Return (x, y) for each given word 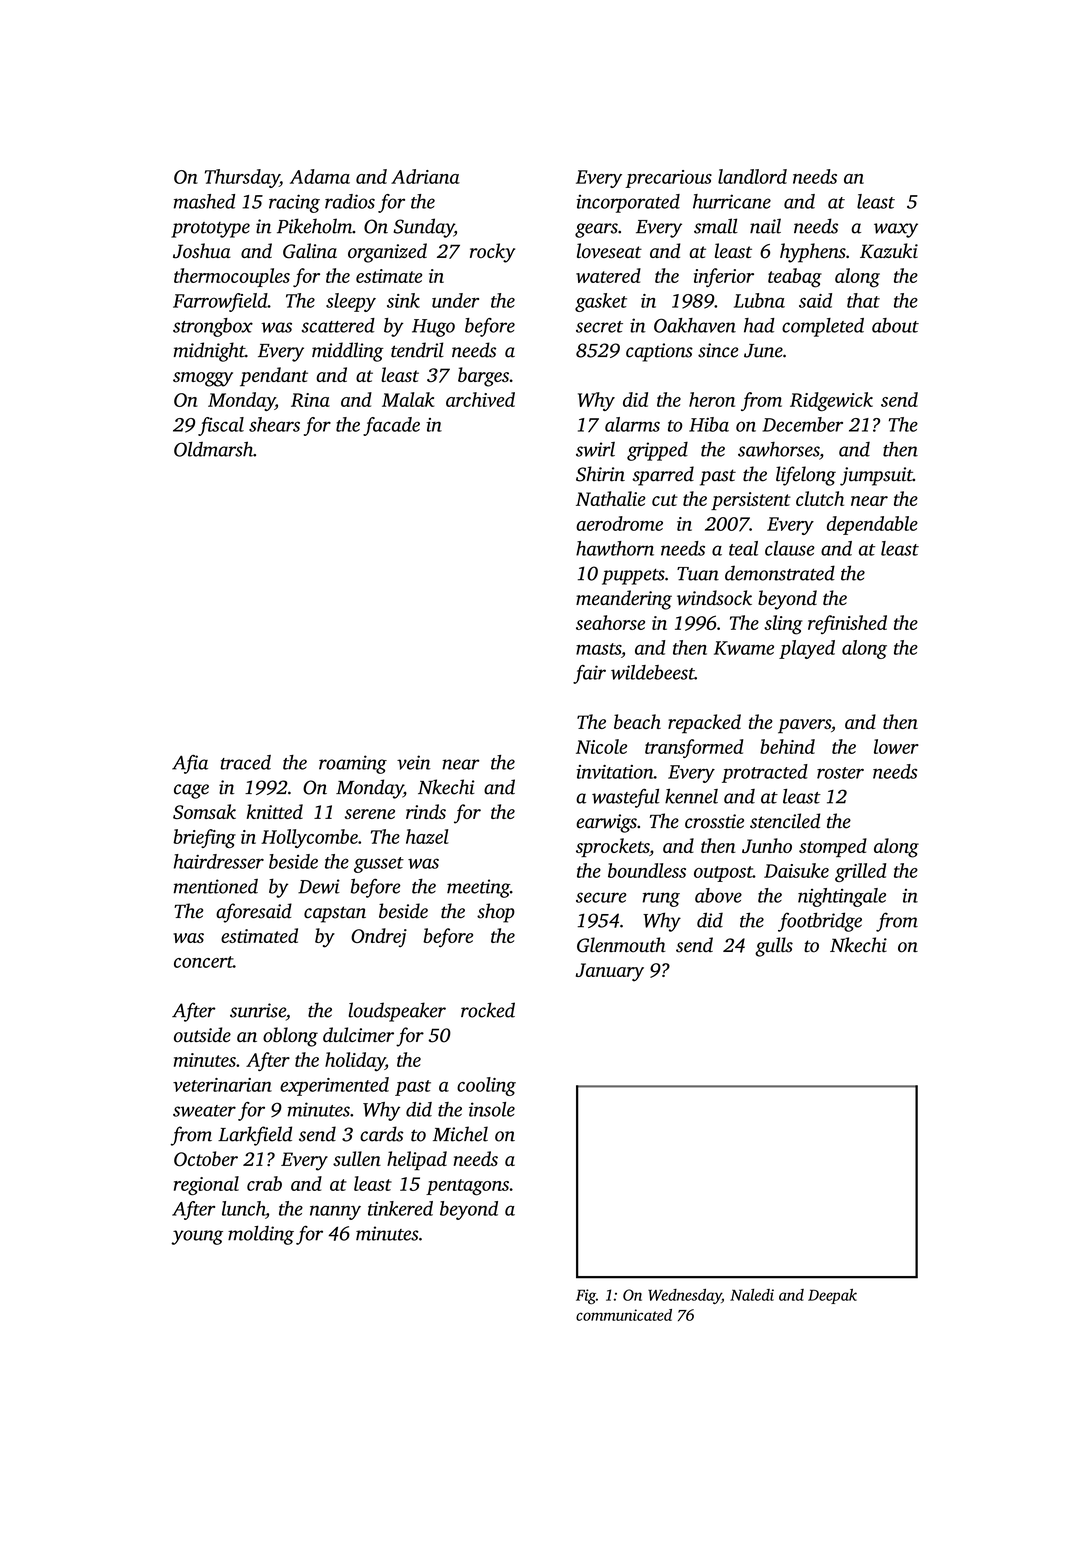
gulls (774, 947)
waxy (896, 230)
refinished (847, 624)
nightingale (842, 897)
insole (492, 1109)
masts (598, 649)
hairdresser (219, 861)
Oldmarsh (213, 449)
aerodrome (619, 523)
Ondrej (379, 938)
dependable (872, 525)
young (197, 1237)
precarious (668, 179)
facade (391, 426)
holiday (355, 1062)
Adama (320, 176)
